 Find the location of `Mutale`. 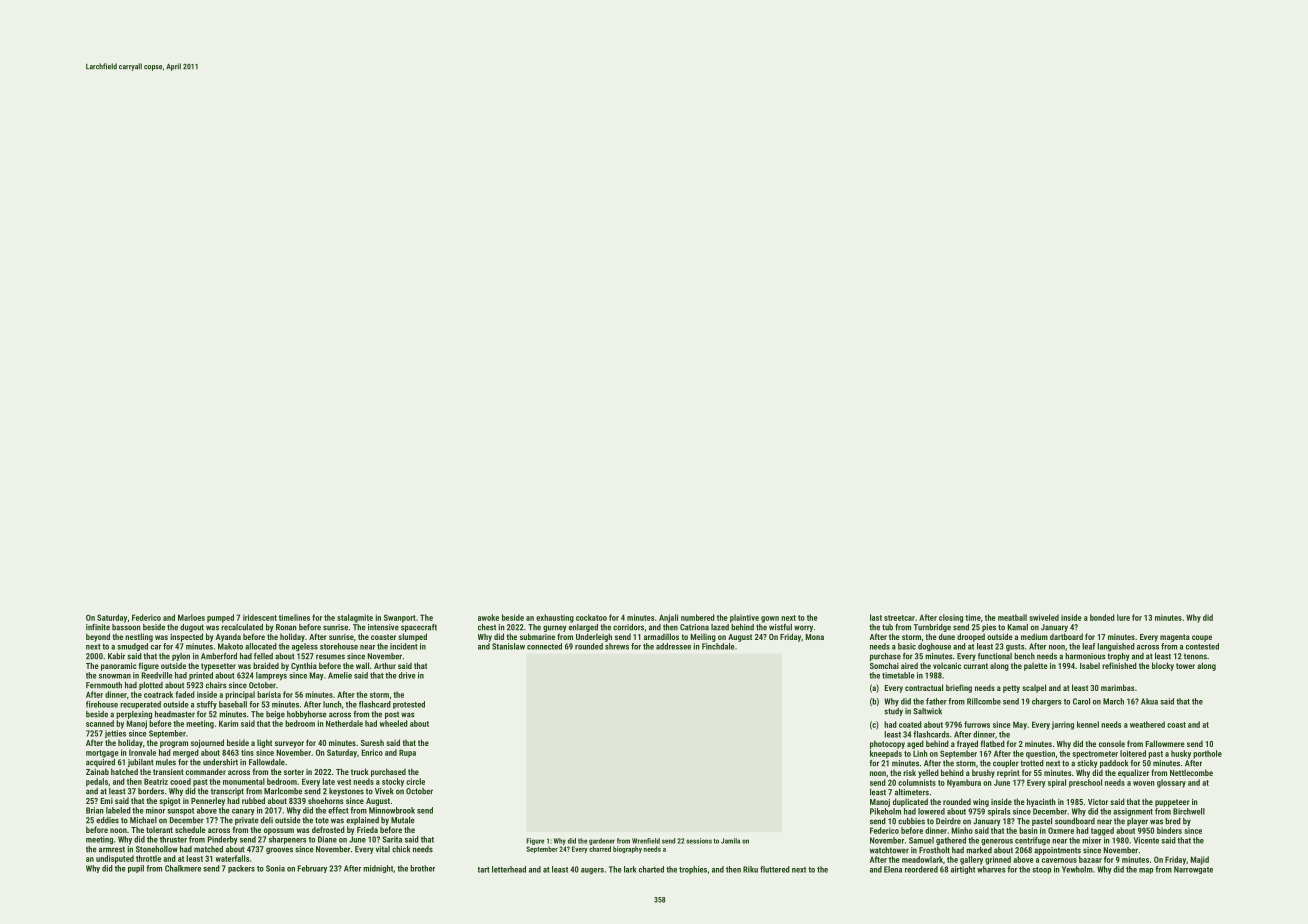

Mutale is located at coordinates (403, 820).
